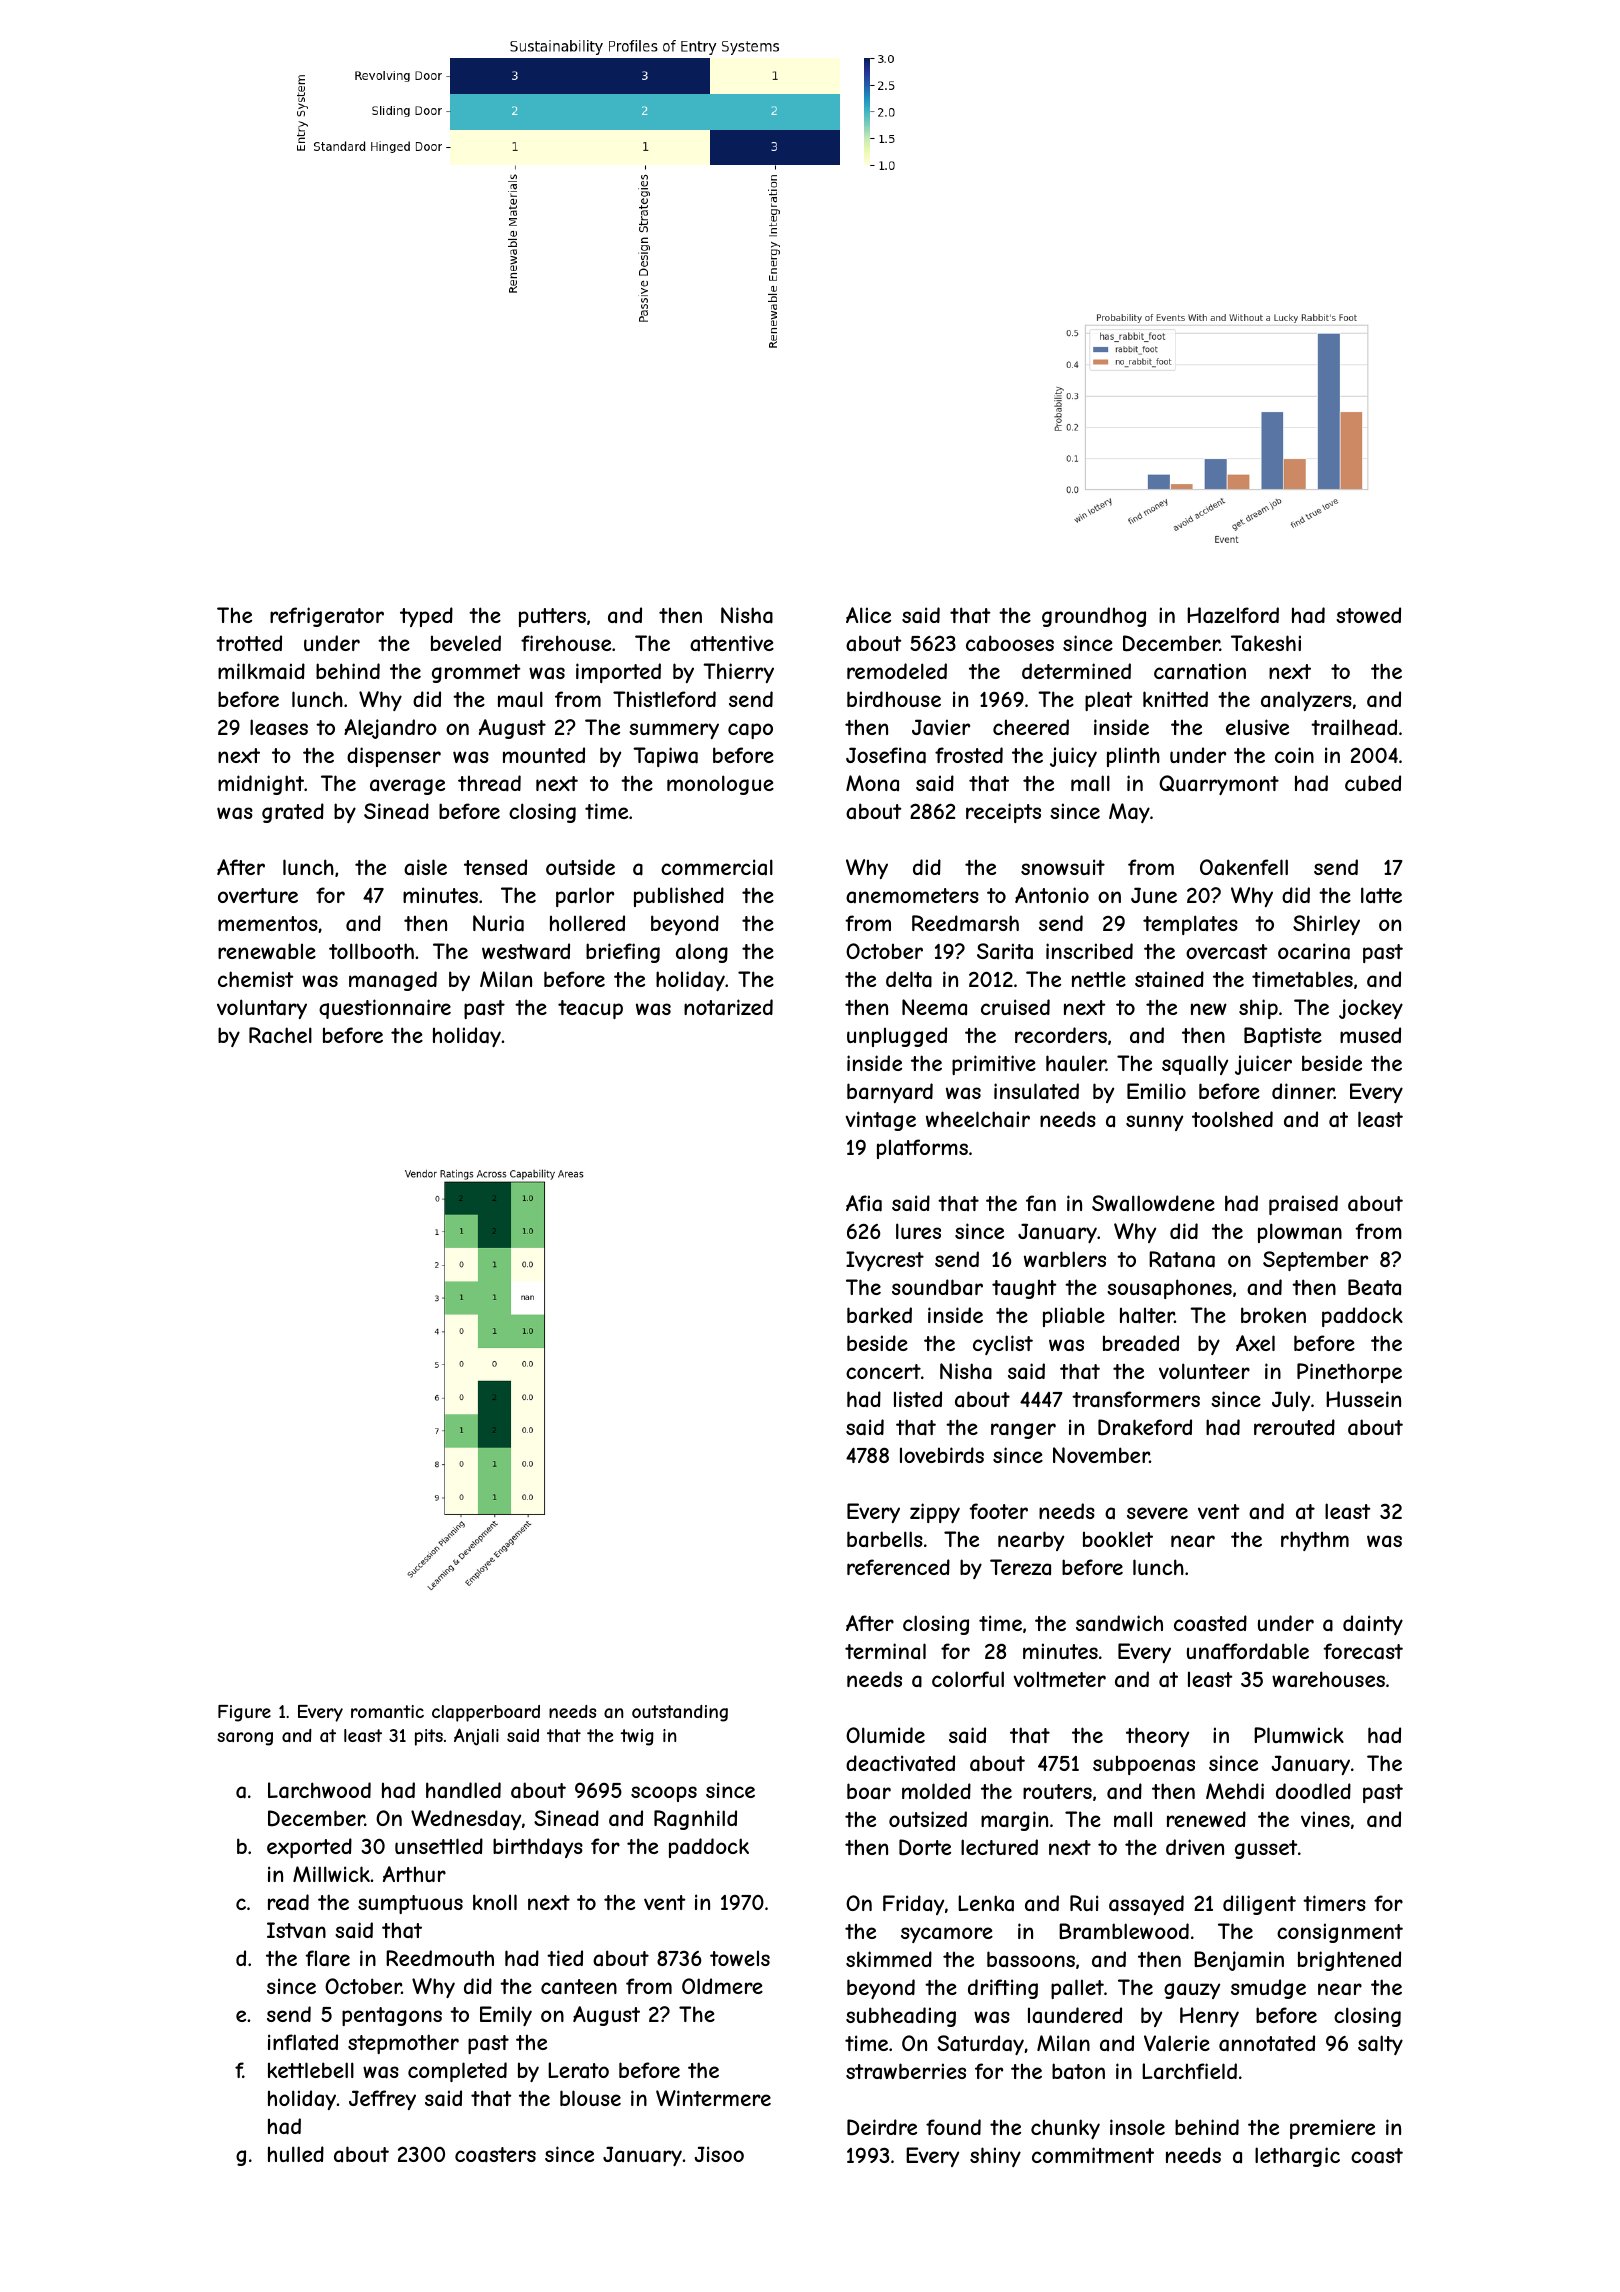 Image resolution: width=1620 pixels, height=2292 pixels. I want to click on Anjali, so click(476, 1737).
